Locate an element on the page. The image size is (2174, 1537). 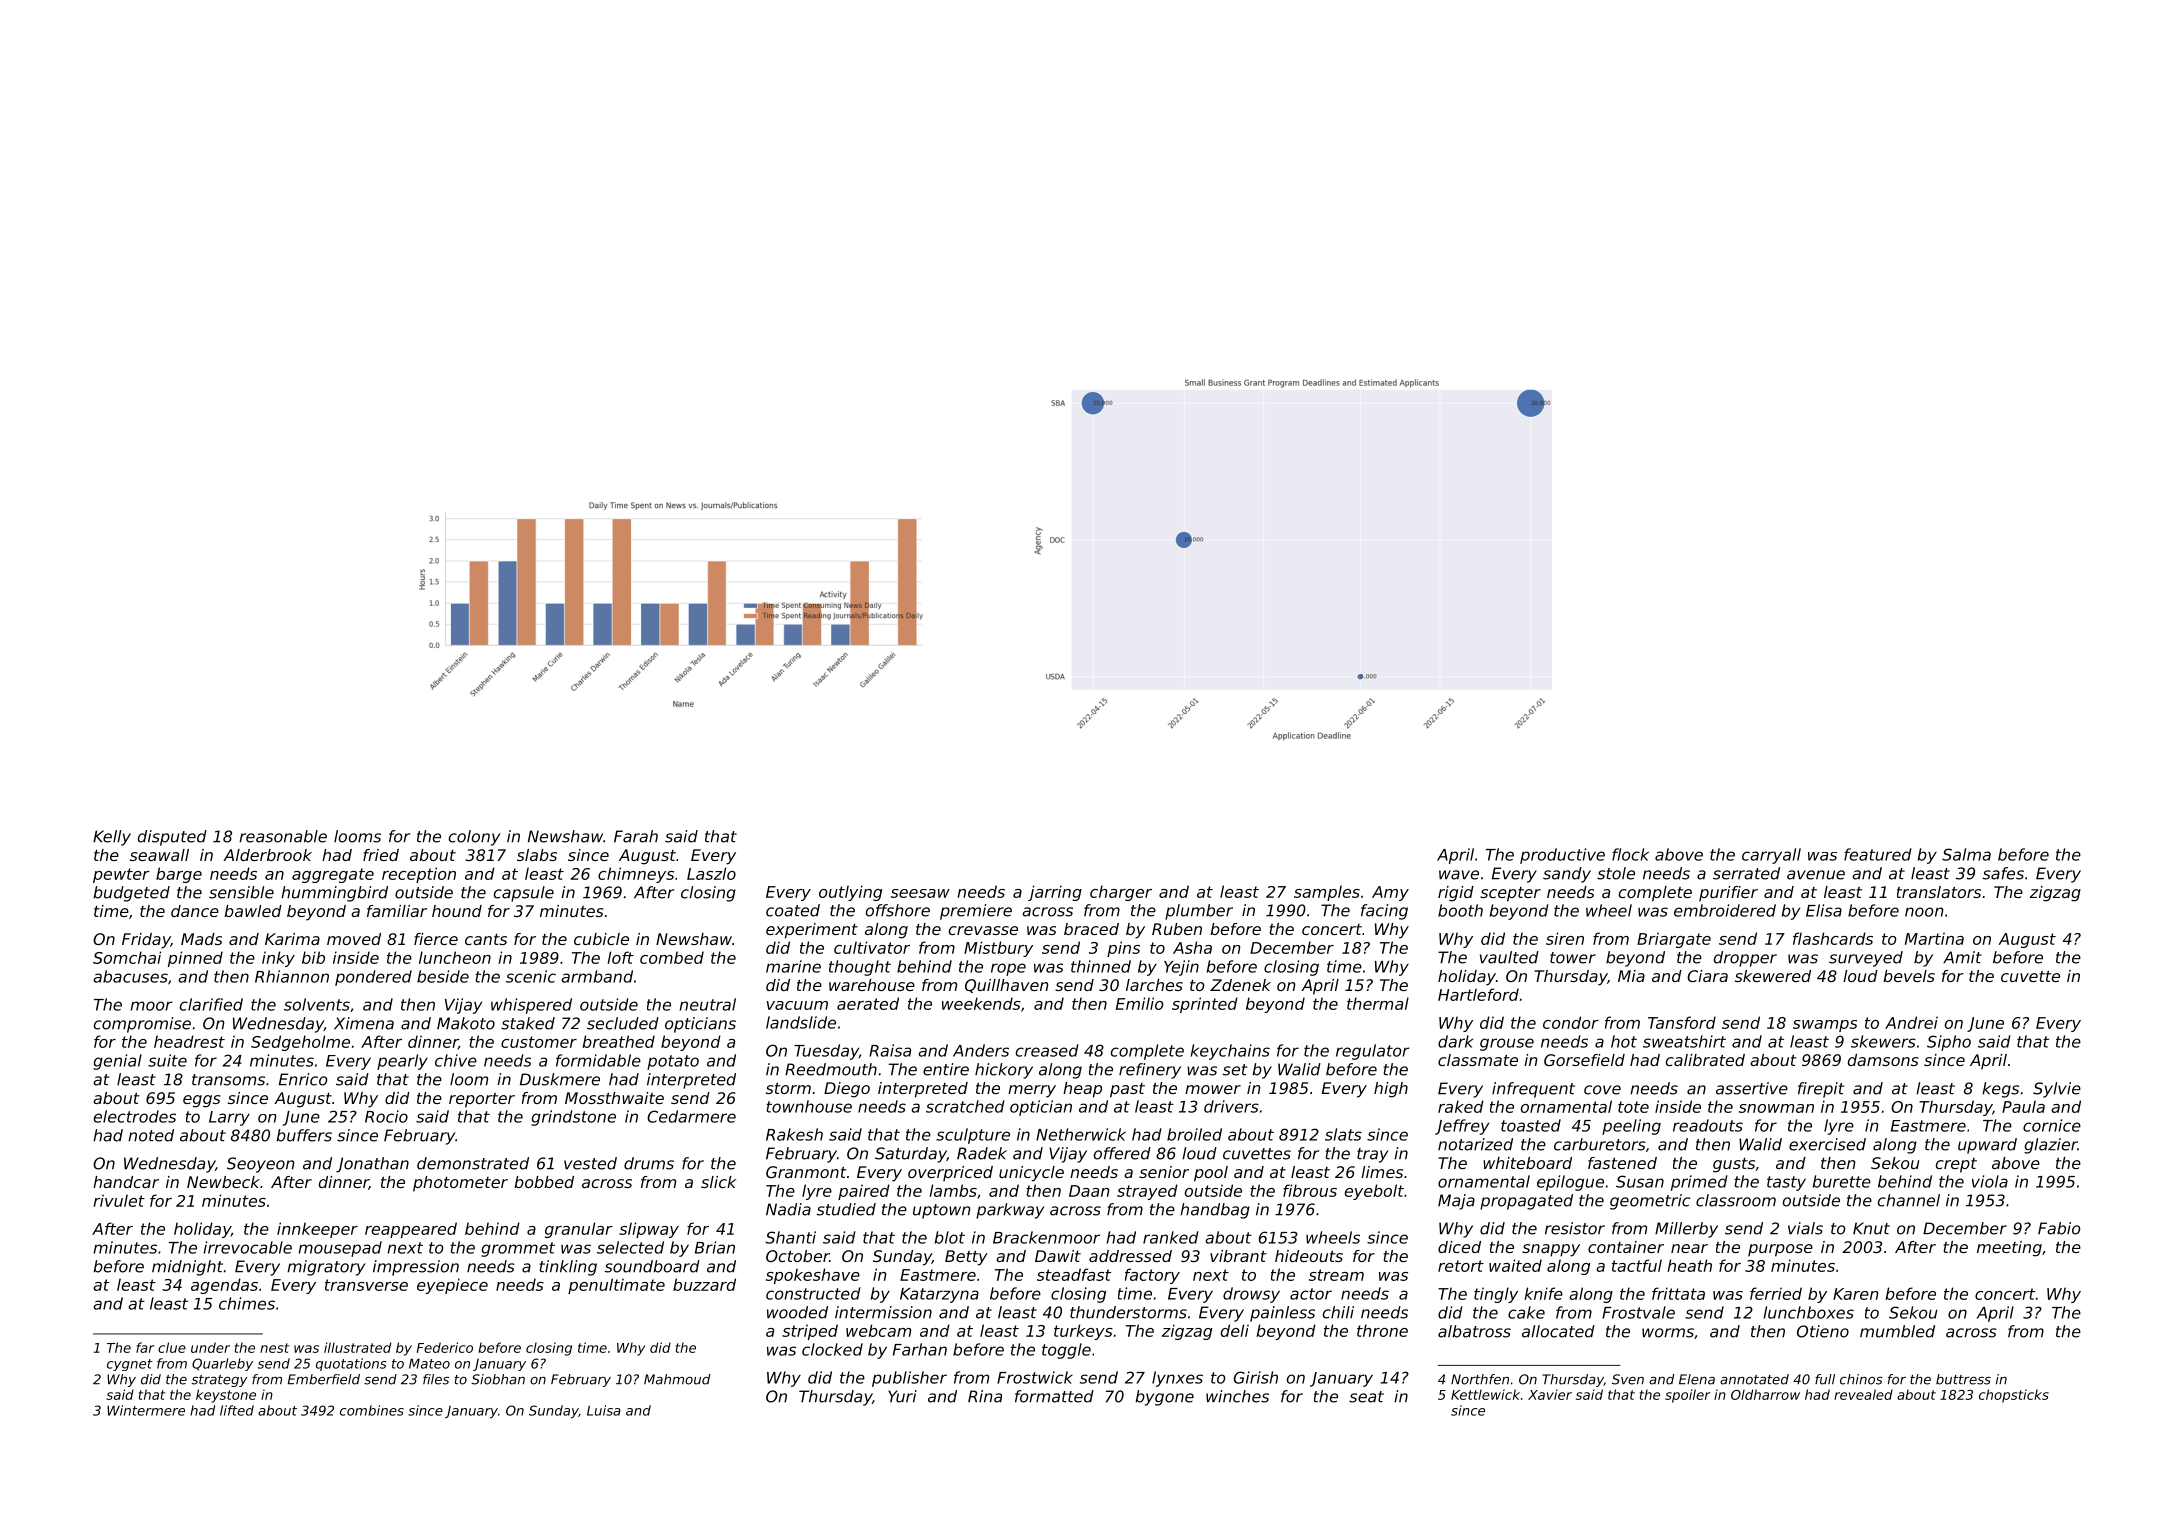
dropper is located at coordinates (1745, 959).
